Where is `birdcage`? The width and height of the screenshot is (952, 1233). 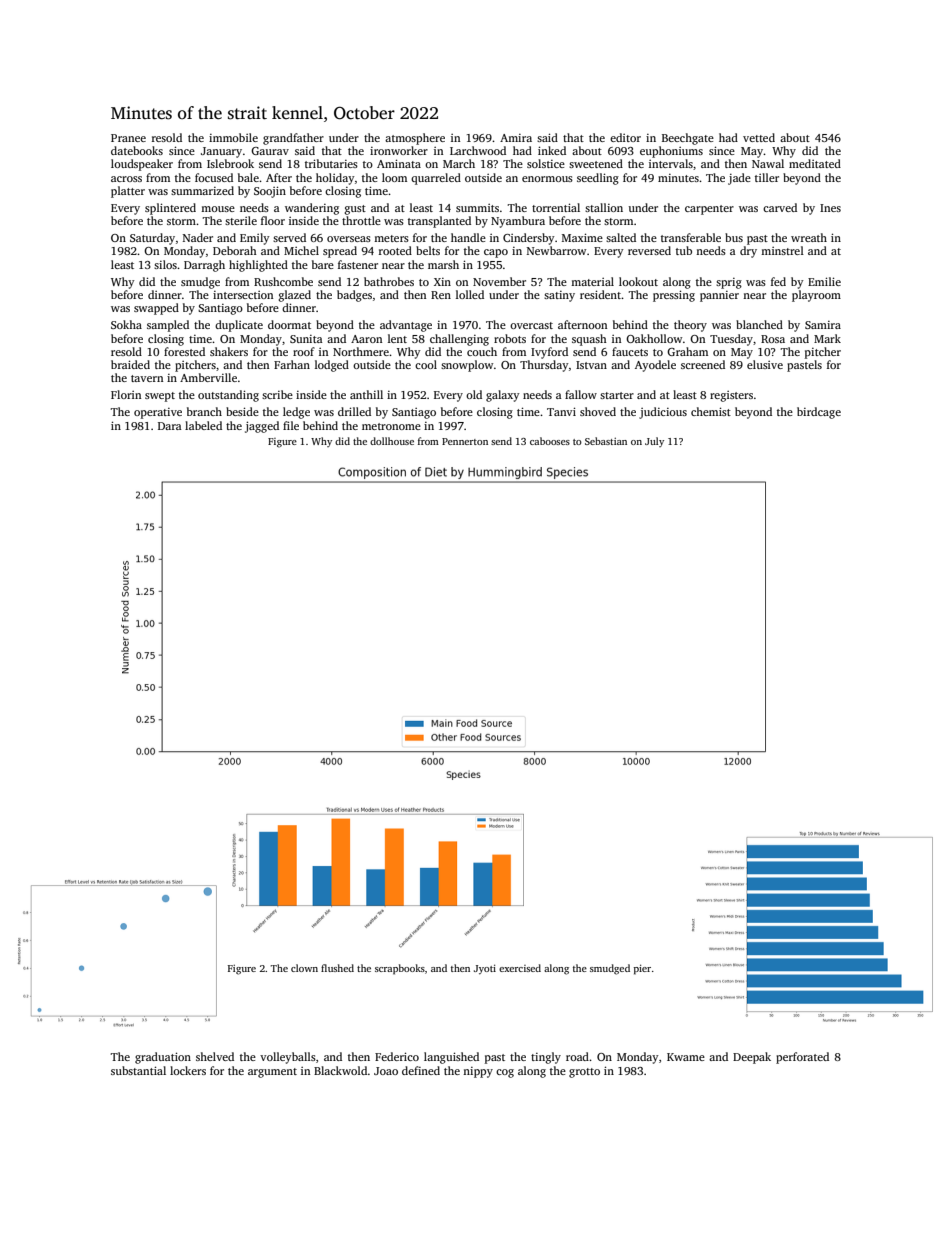
birdcage is located at coordinates (819, 413).
